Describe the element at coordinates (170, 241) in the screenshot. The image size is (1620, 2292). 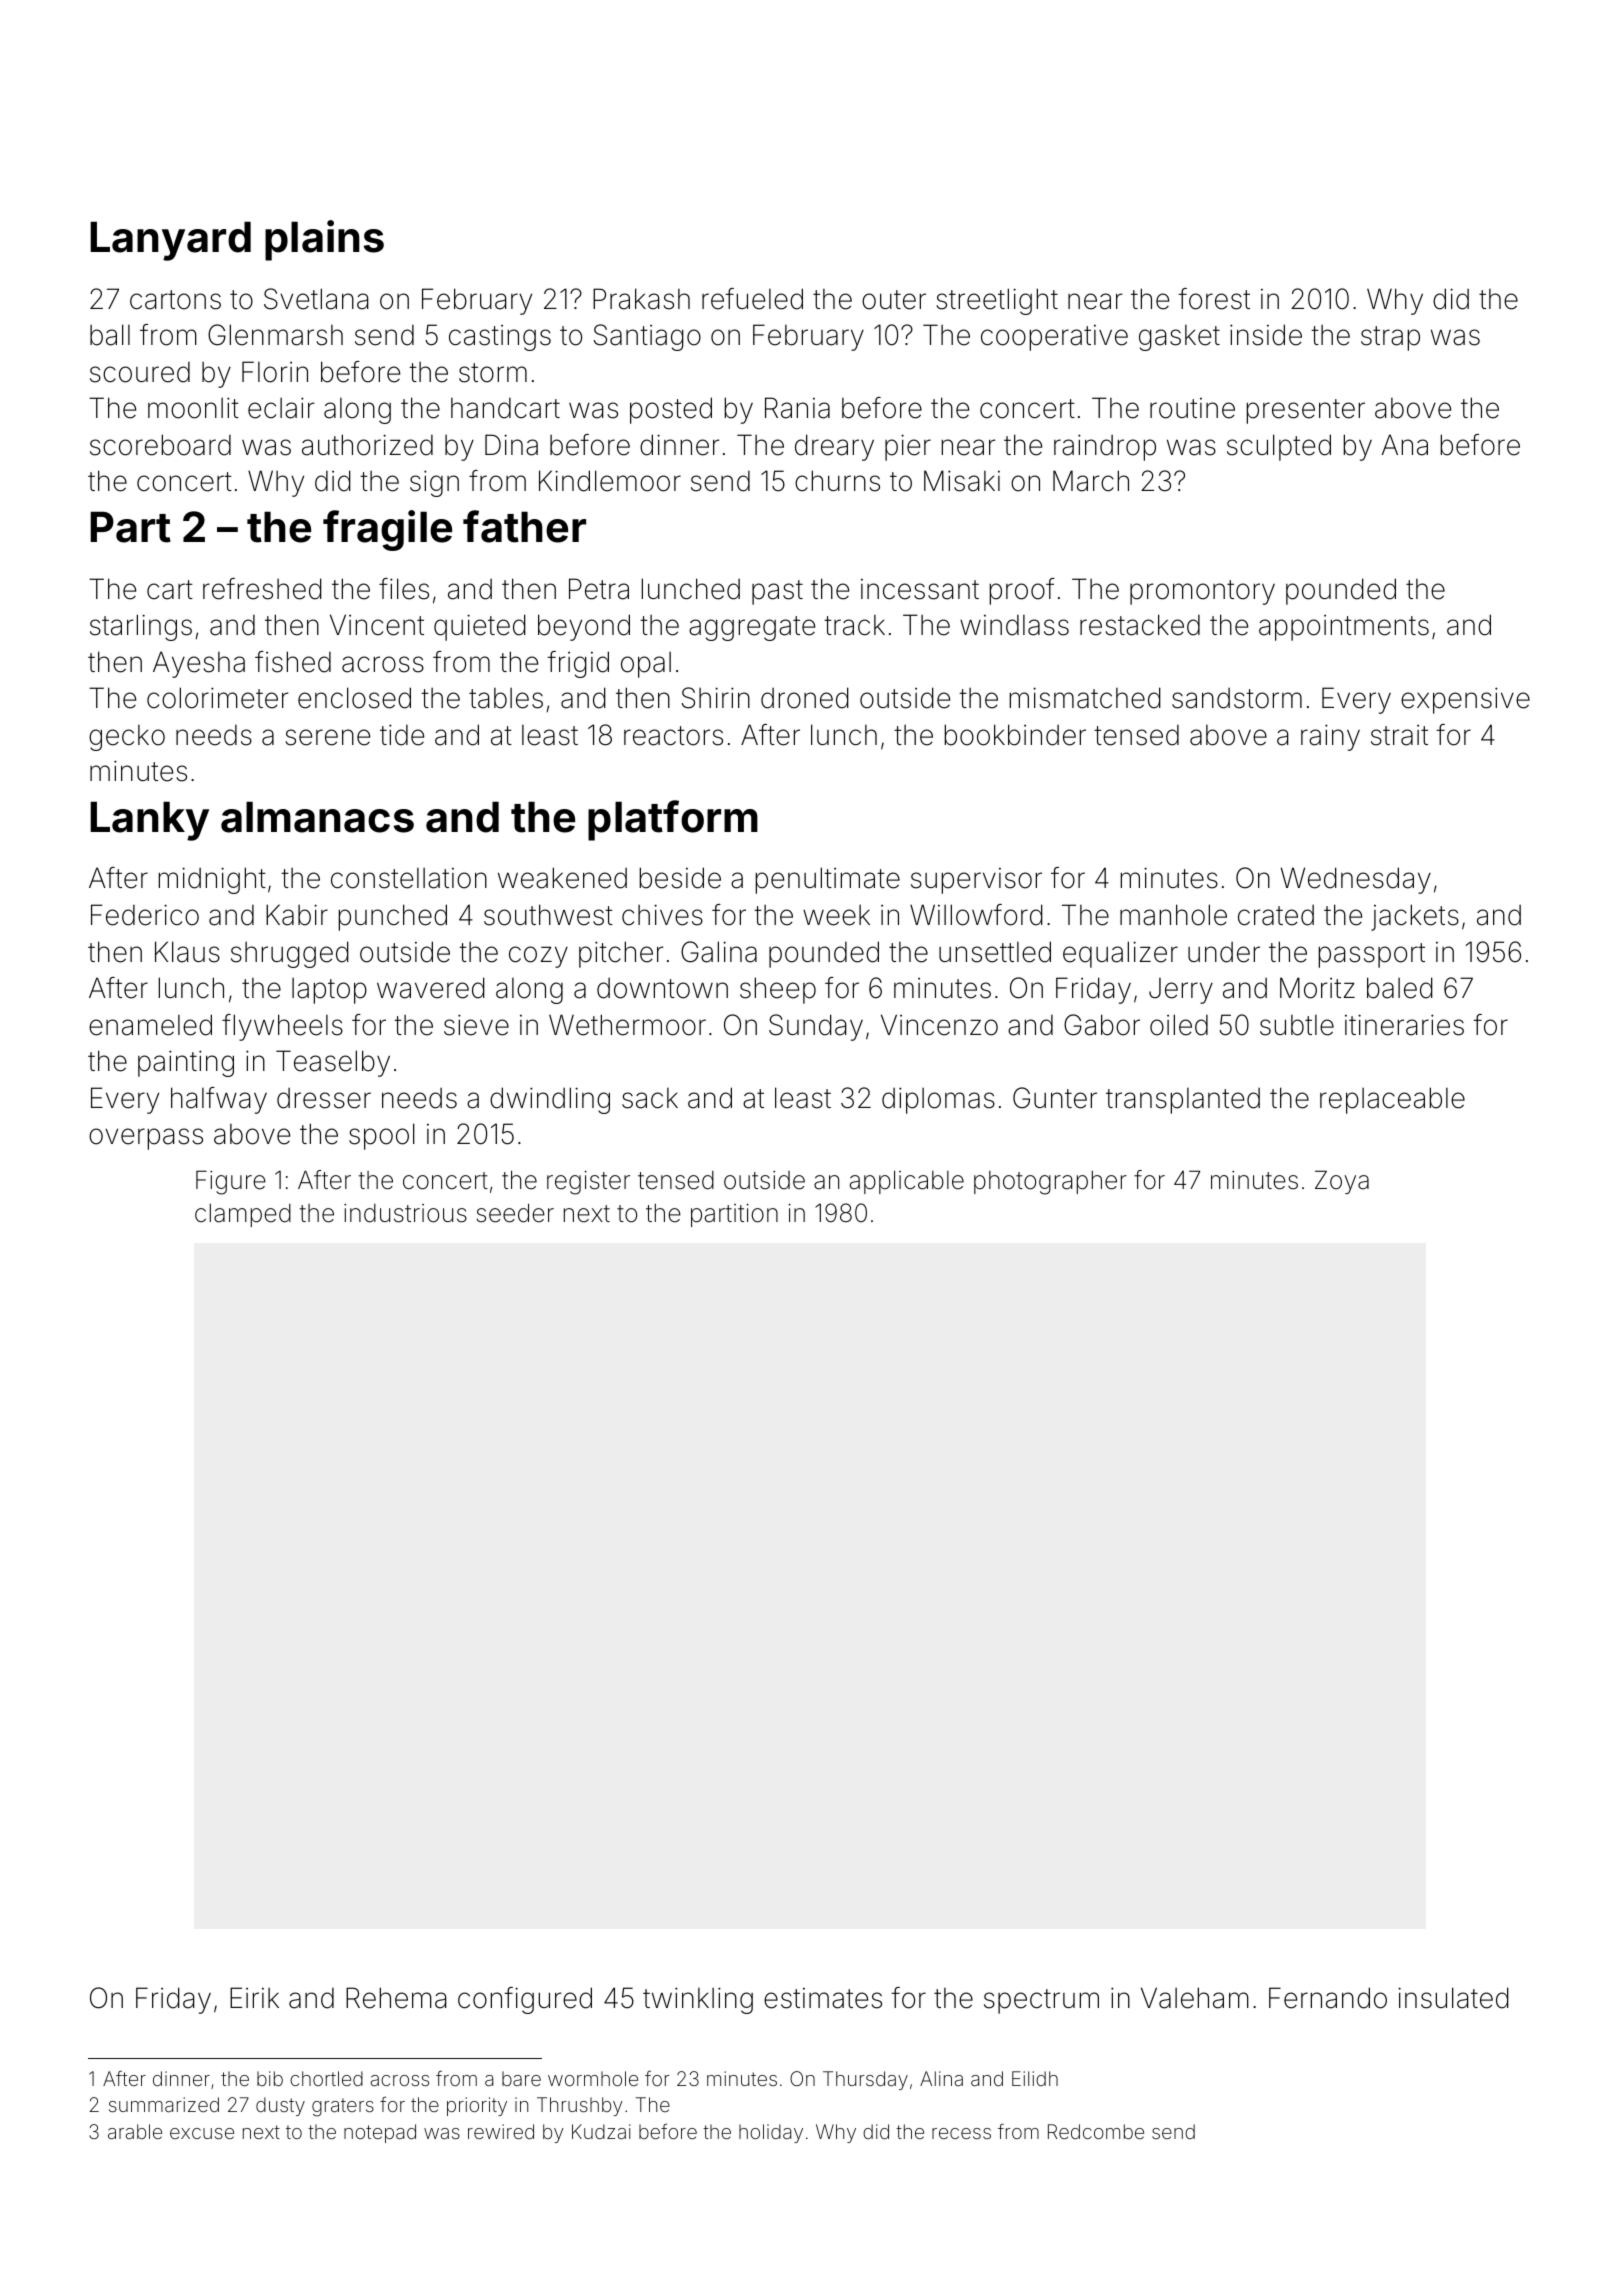
I see `Lanyard` at that location.
